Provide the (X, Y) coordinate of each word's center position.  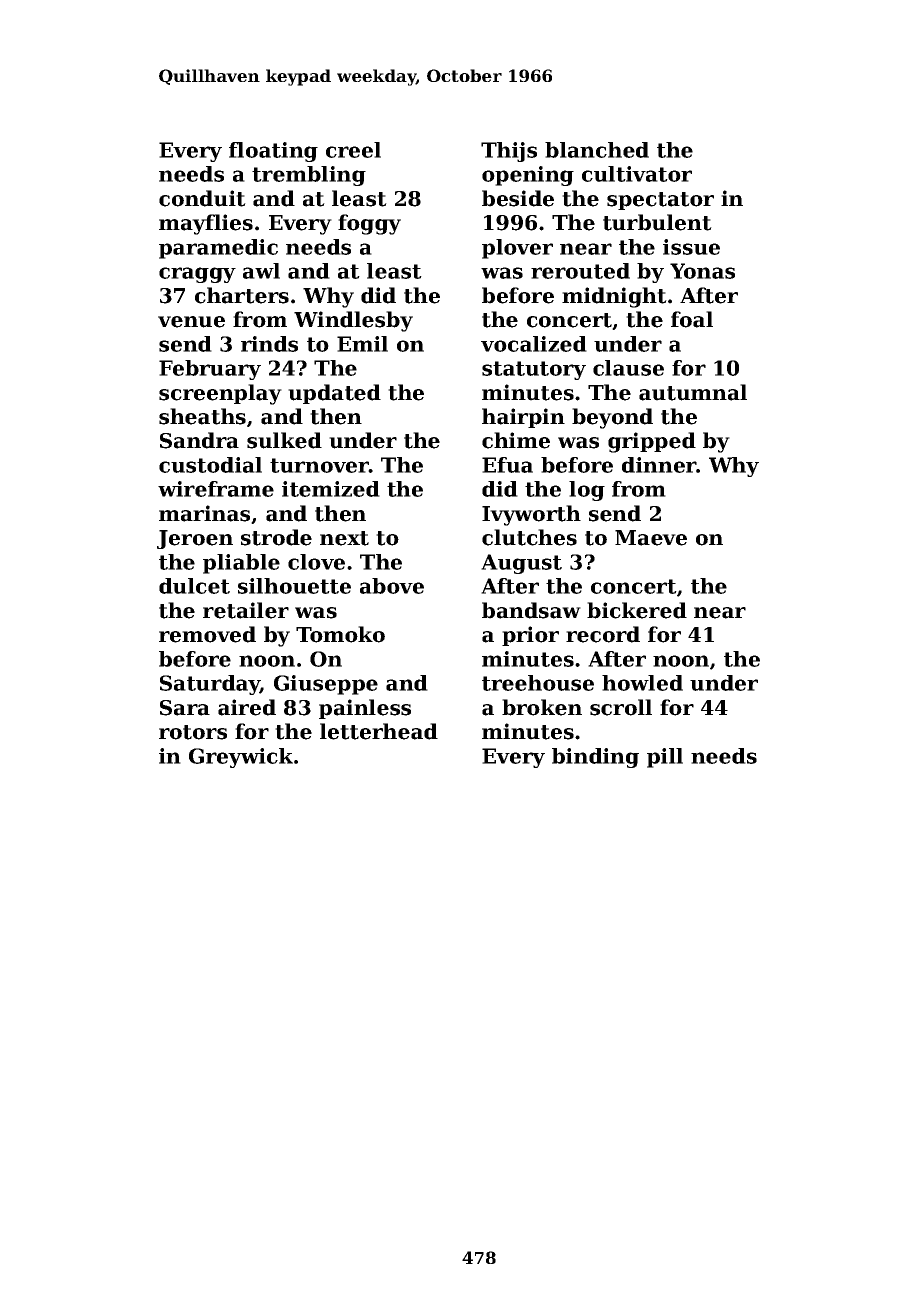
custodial (210, 465)
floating (273, 152)
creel (353, 150)
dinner (659, 465)
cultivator (637, 174)
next (344, 538)
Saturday (210, 685)
